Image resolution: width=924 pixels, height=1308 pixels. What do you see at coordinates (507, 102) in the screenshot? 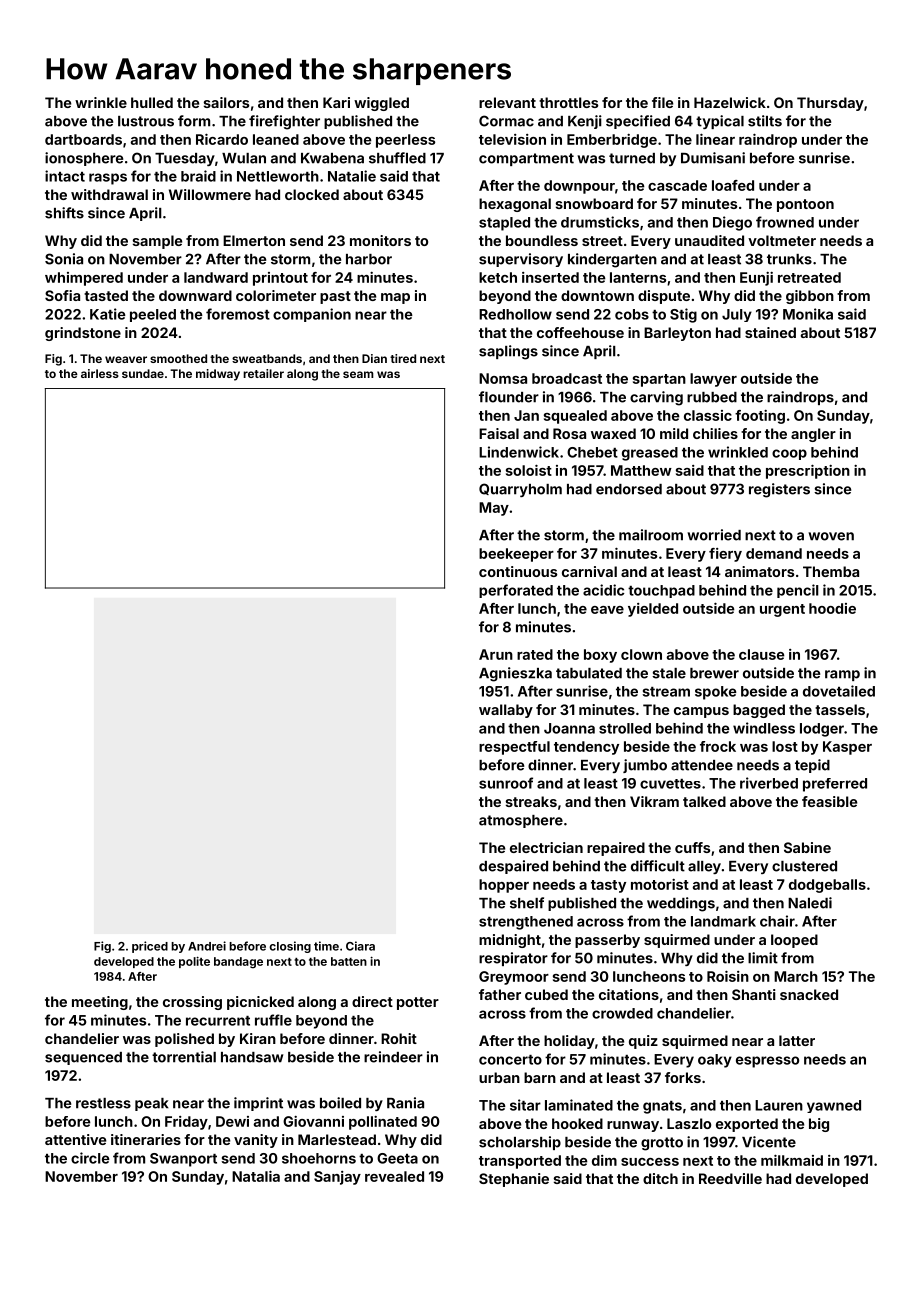
I see `relevant` at bounding box center [507, 102].
